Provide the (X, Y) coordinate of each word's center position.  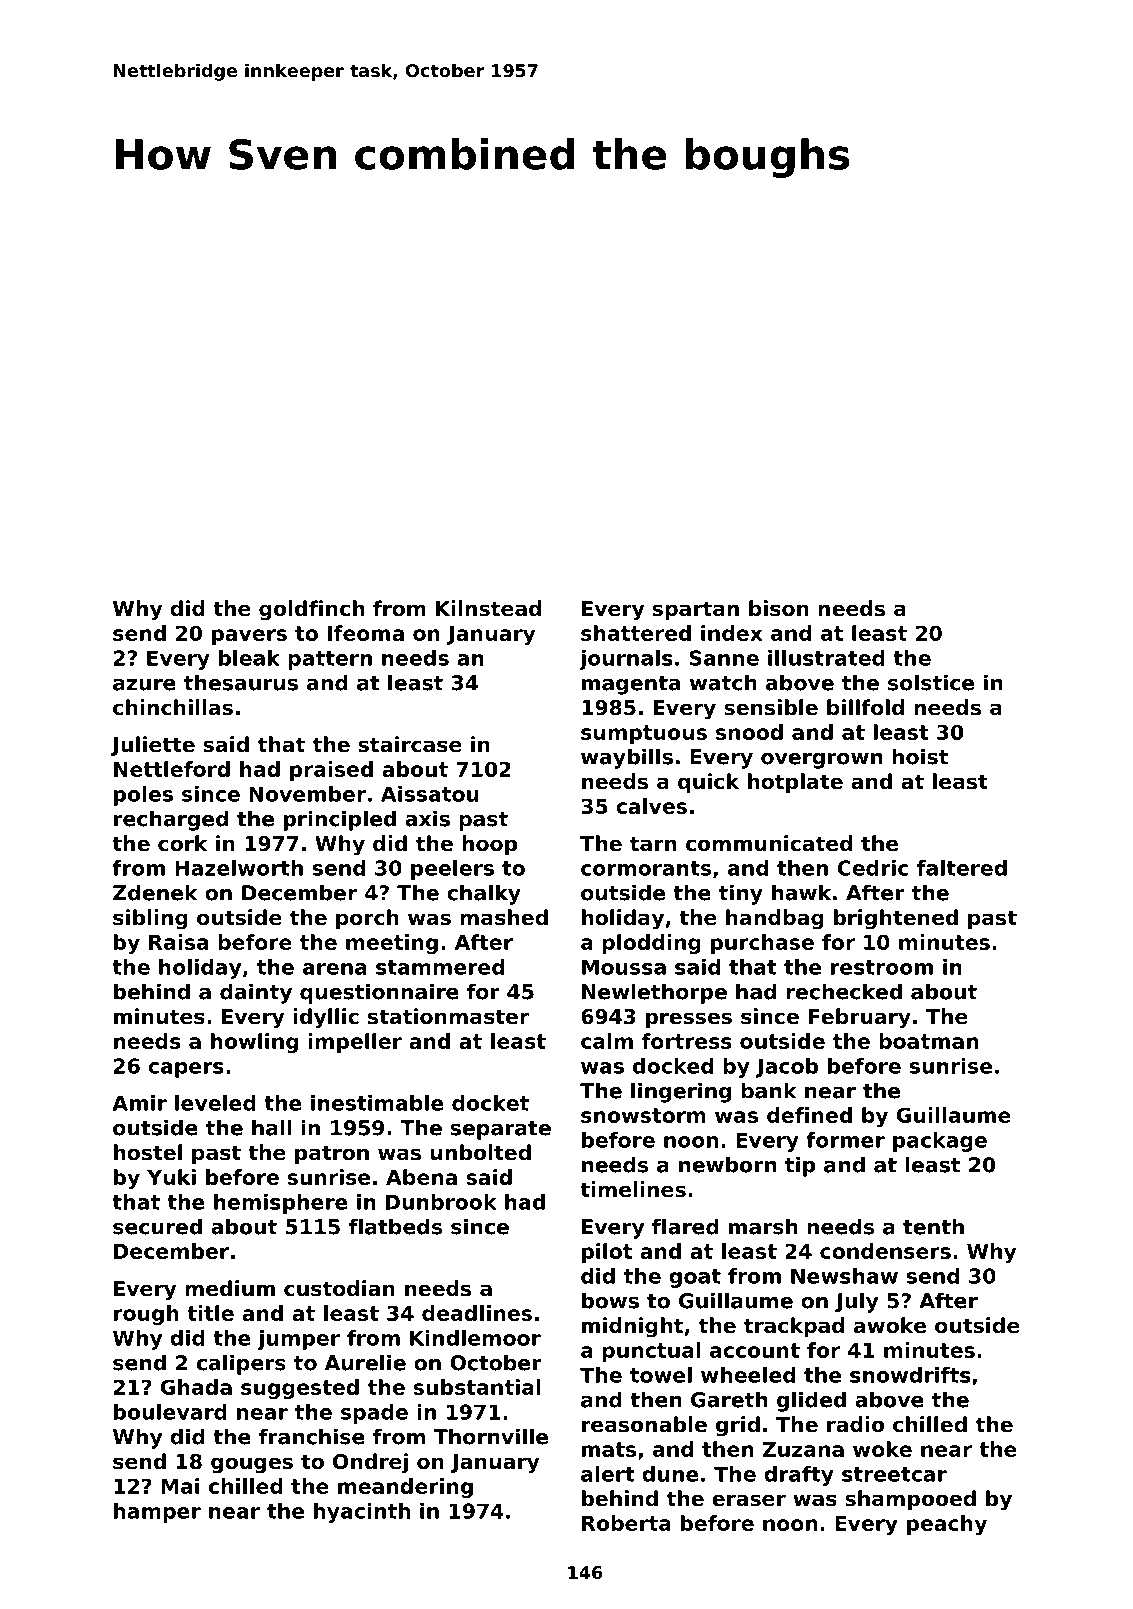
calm (607, 1041)
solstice (931, 682)
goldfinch (311, 610)
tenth (933, 1226)
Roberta (626, 1523)
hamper (157, 1513)
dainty (256, 993)
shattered (636, 633)
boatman (928, 1041)
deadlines (477, 1313)
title (210, 1313)
